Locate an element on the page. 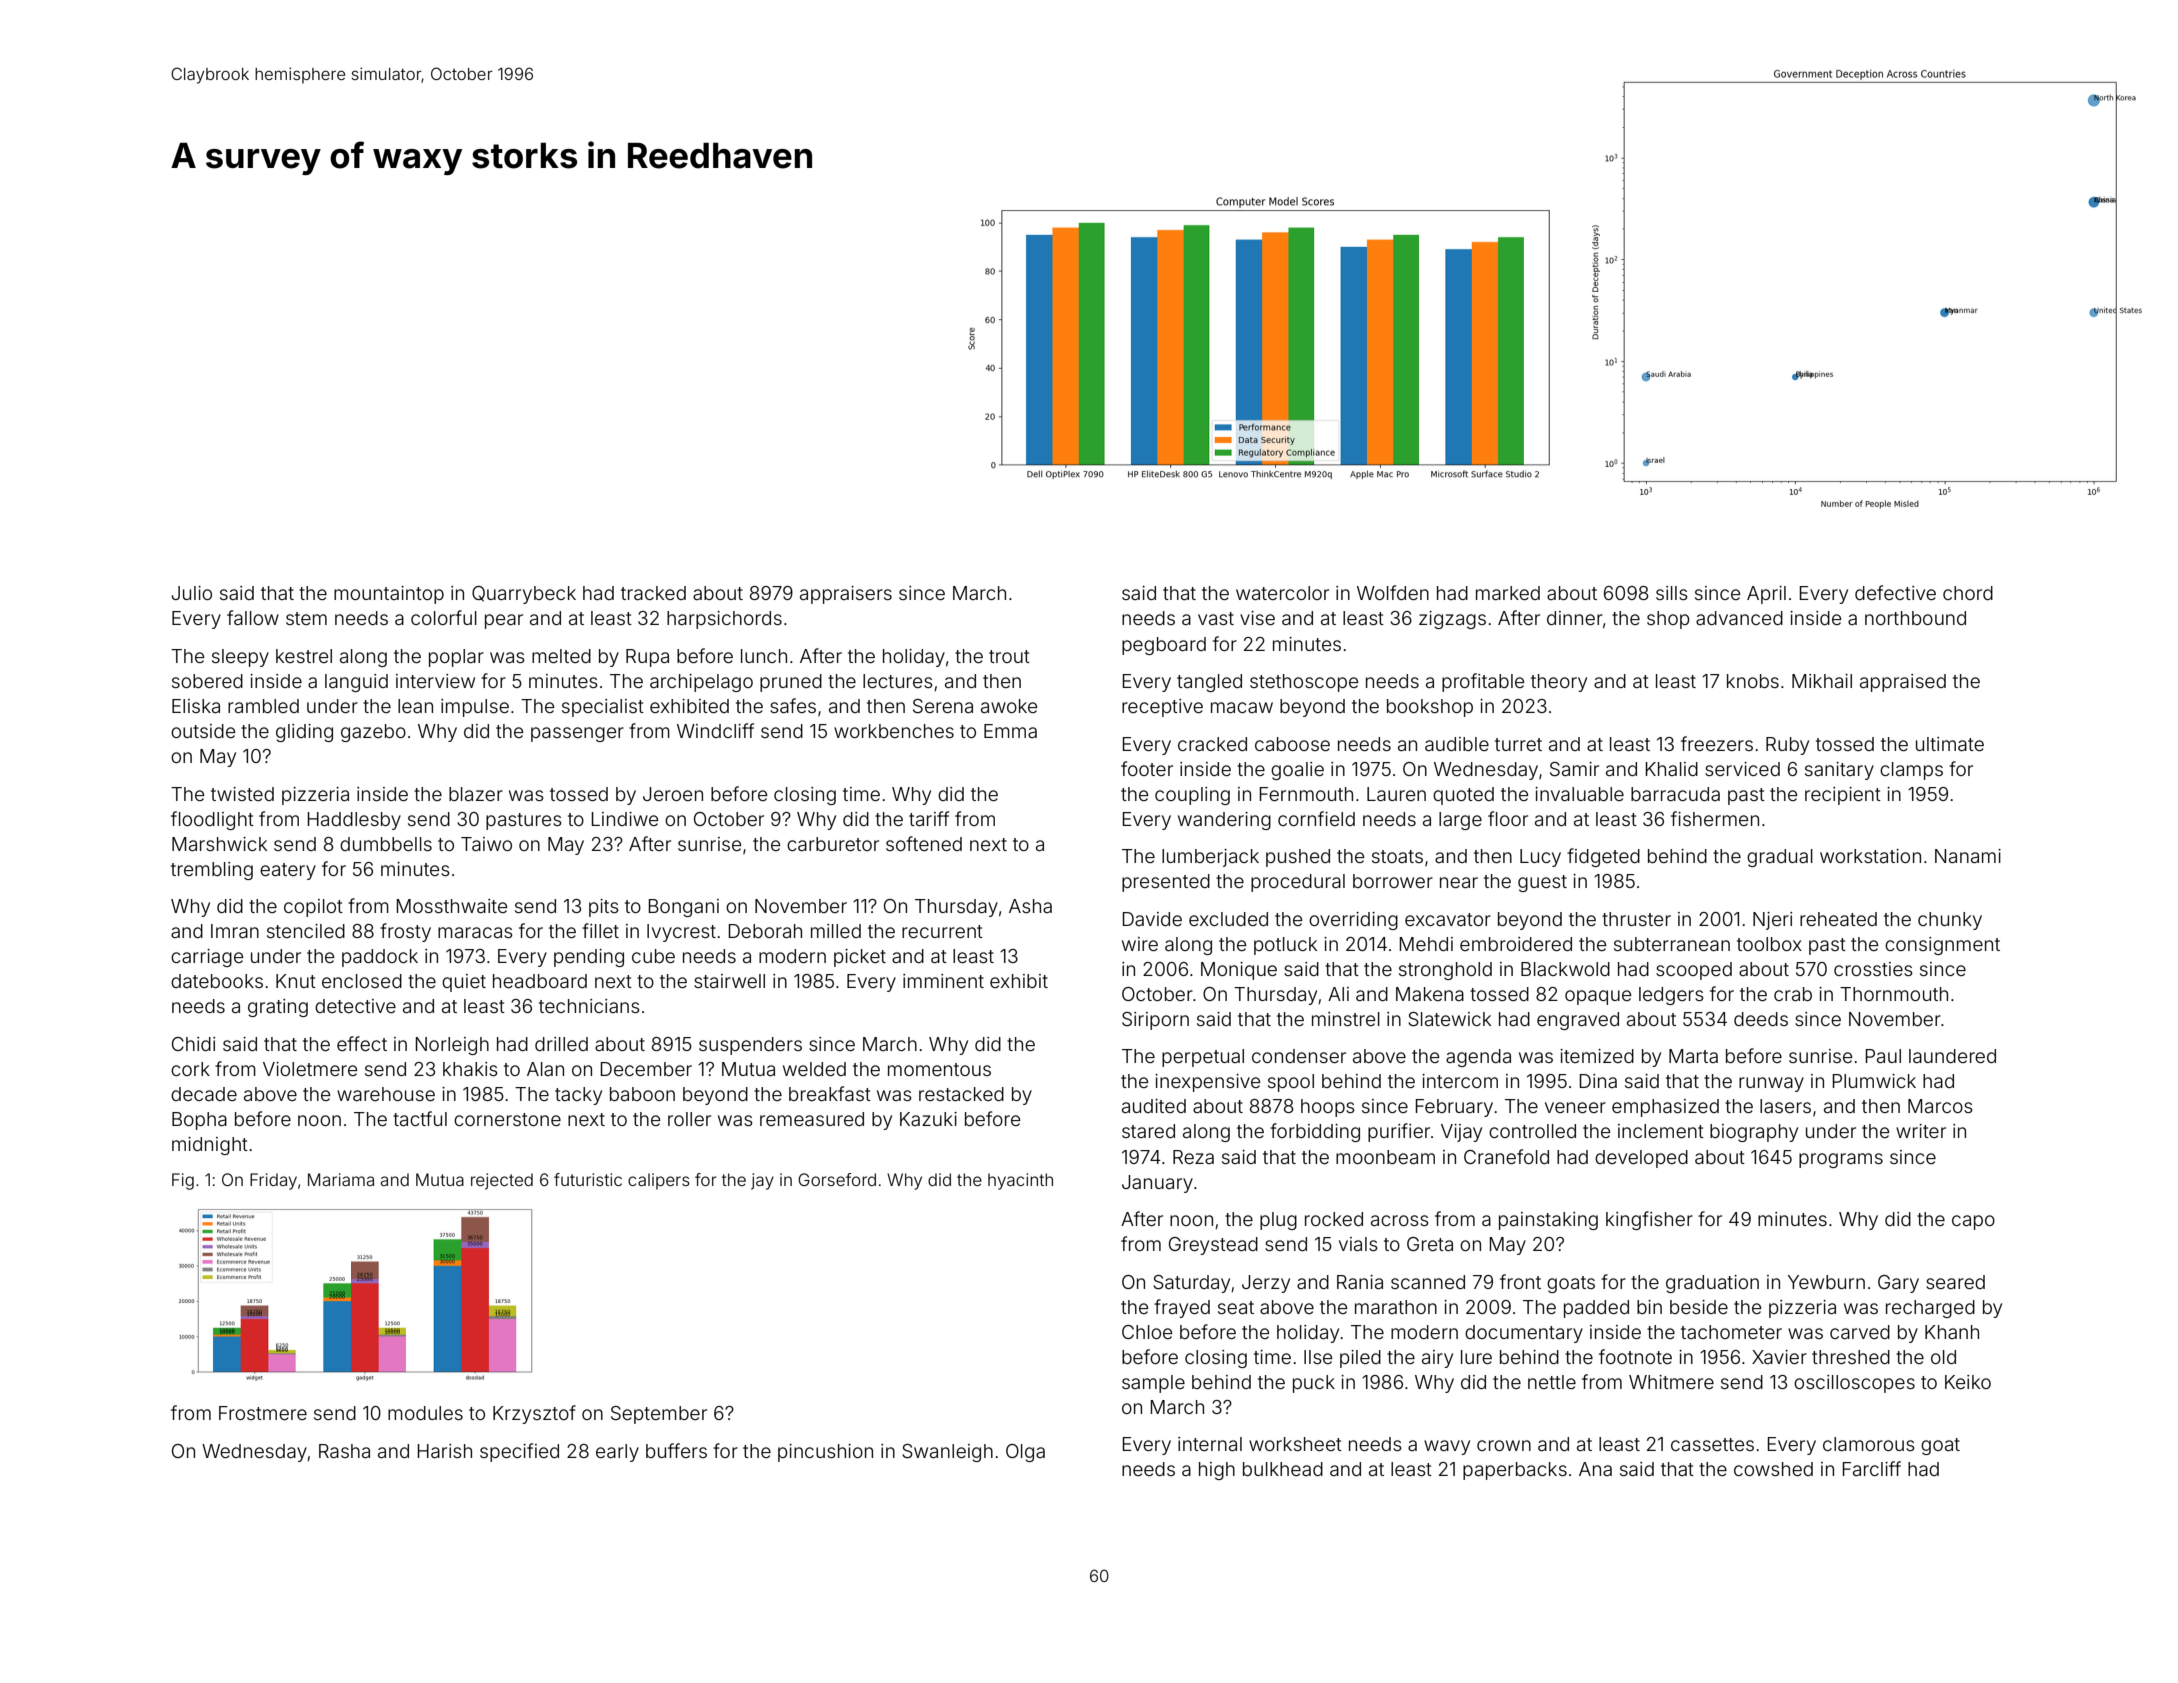 The width and height of the image is (2178, 1683). futuristic is located at coordinates (588, 1179).
